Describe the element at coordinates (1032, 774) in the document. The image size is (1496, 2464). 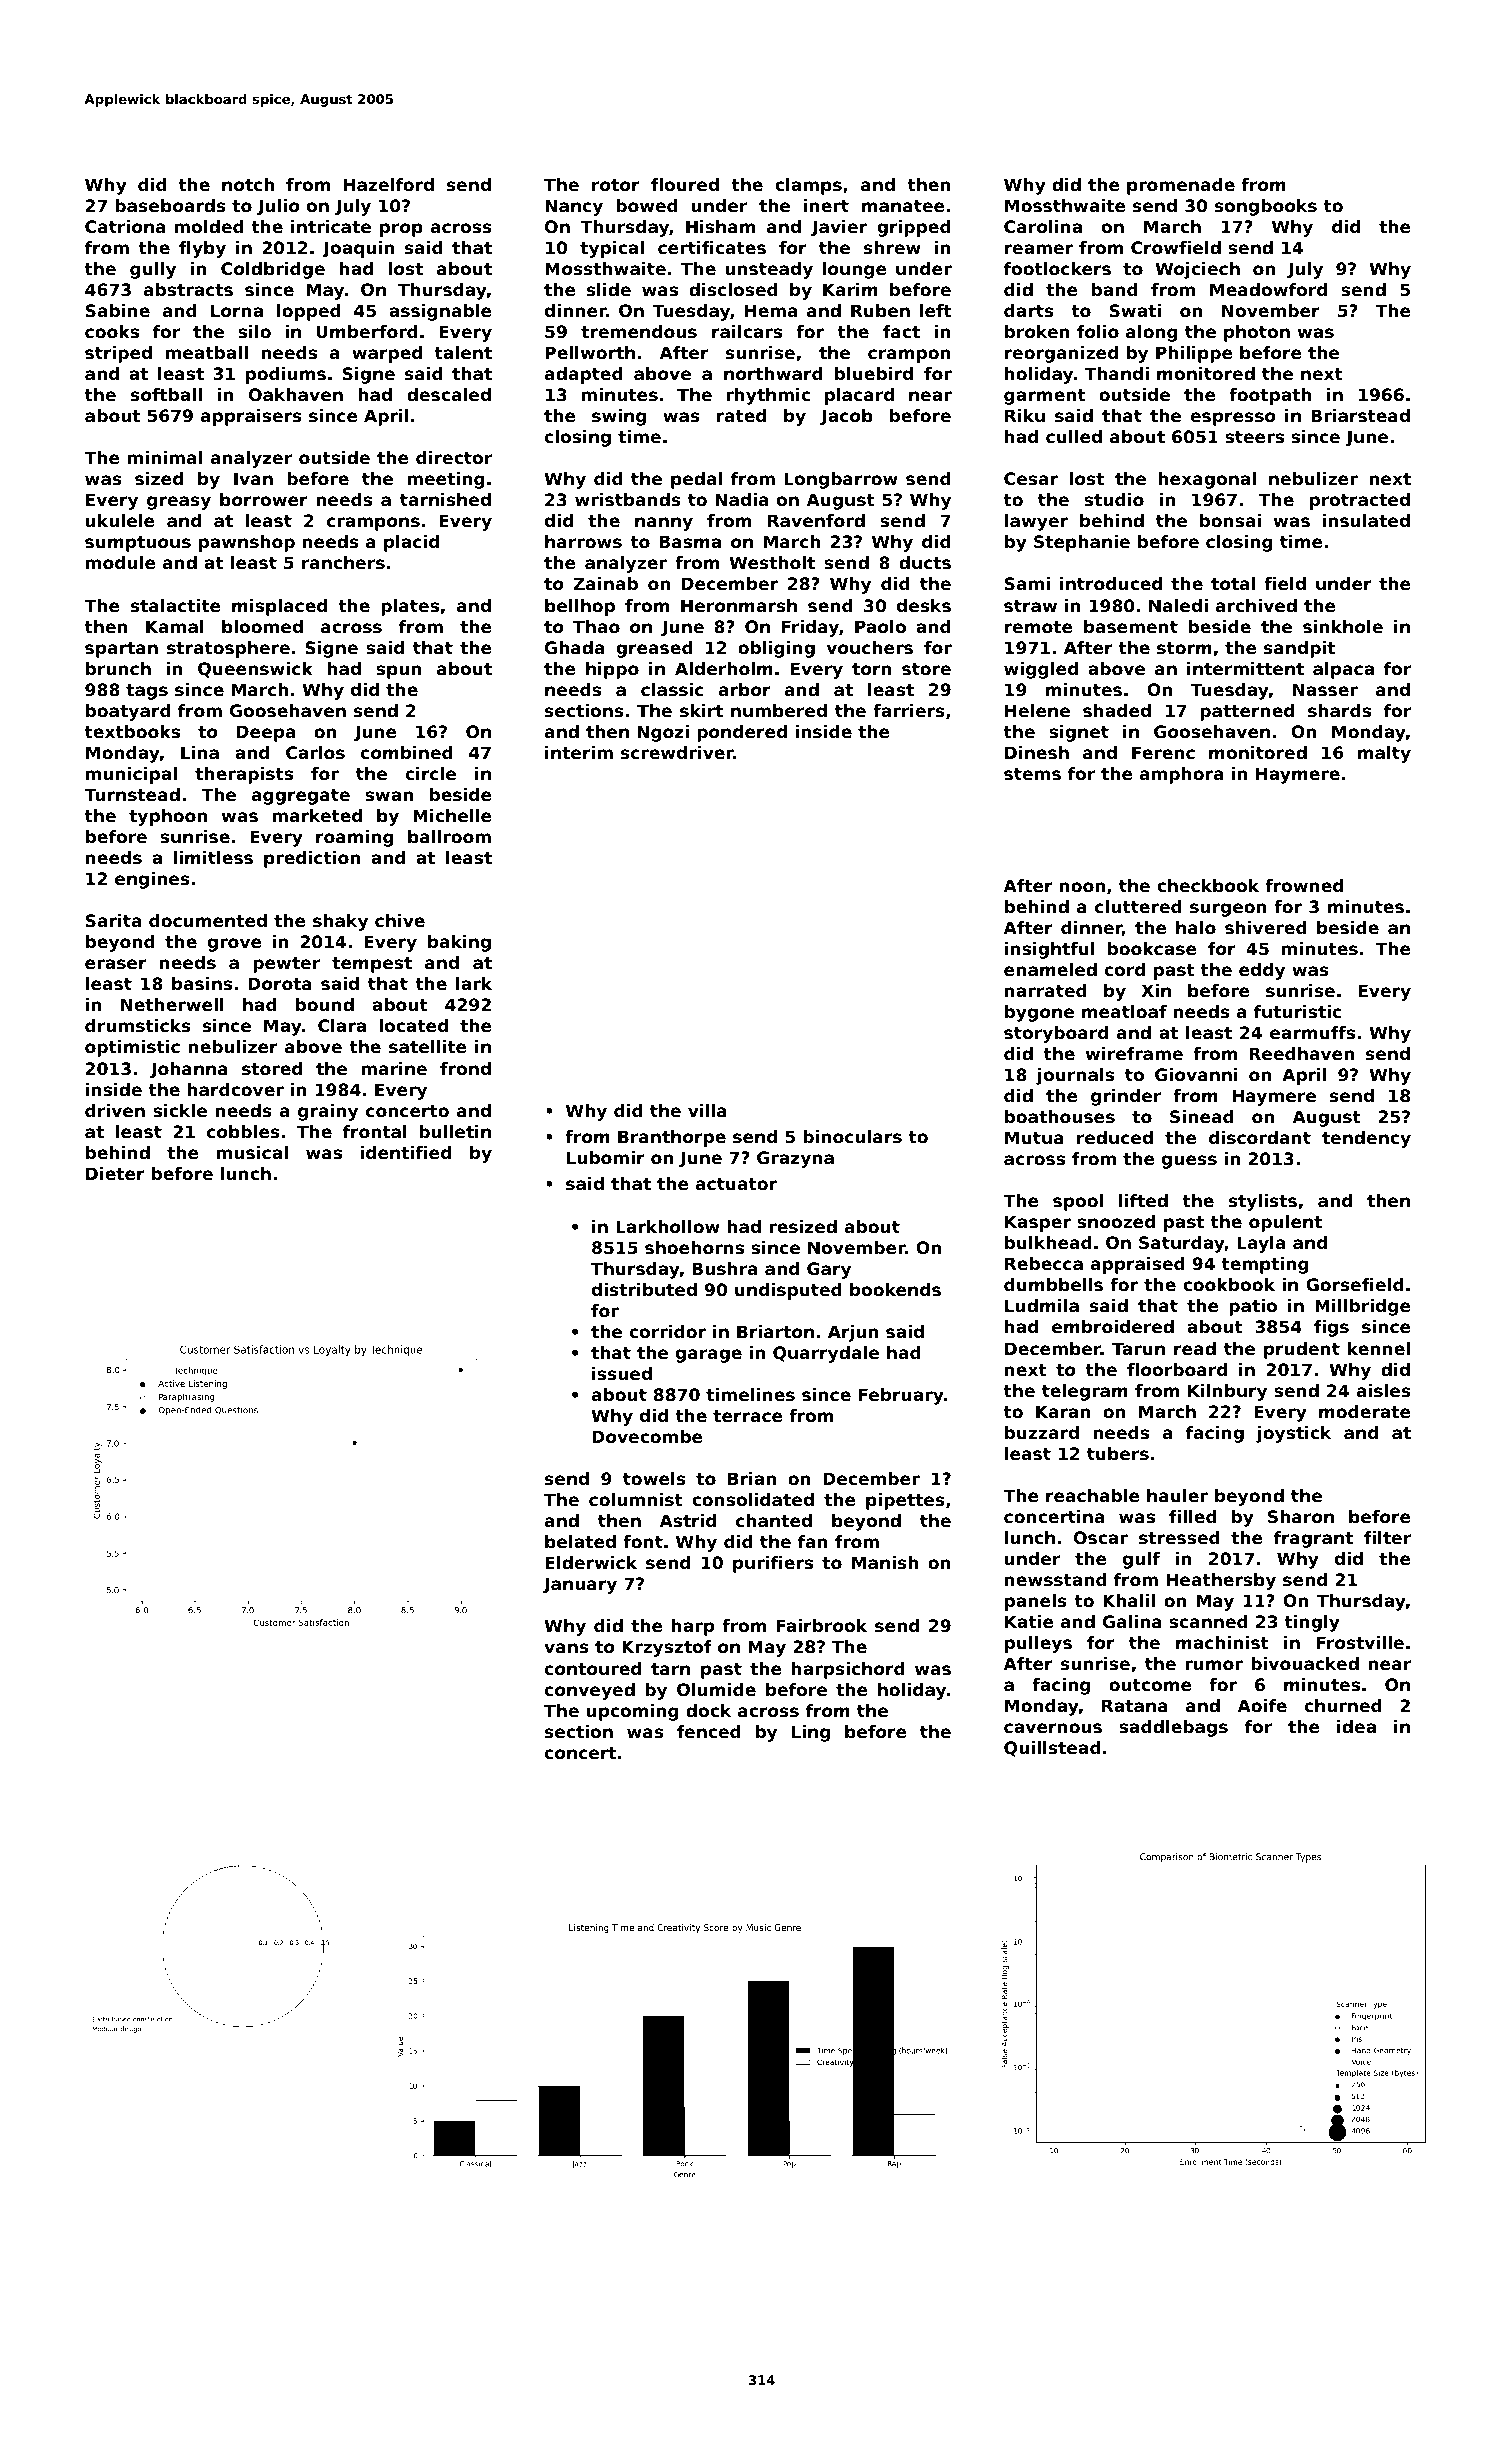
I see `stems` at that location.
